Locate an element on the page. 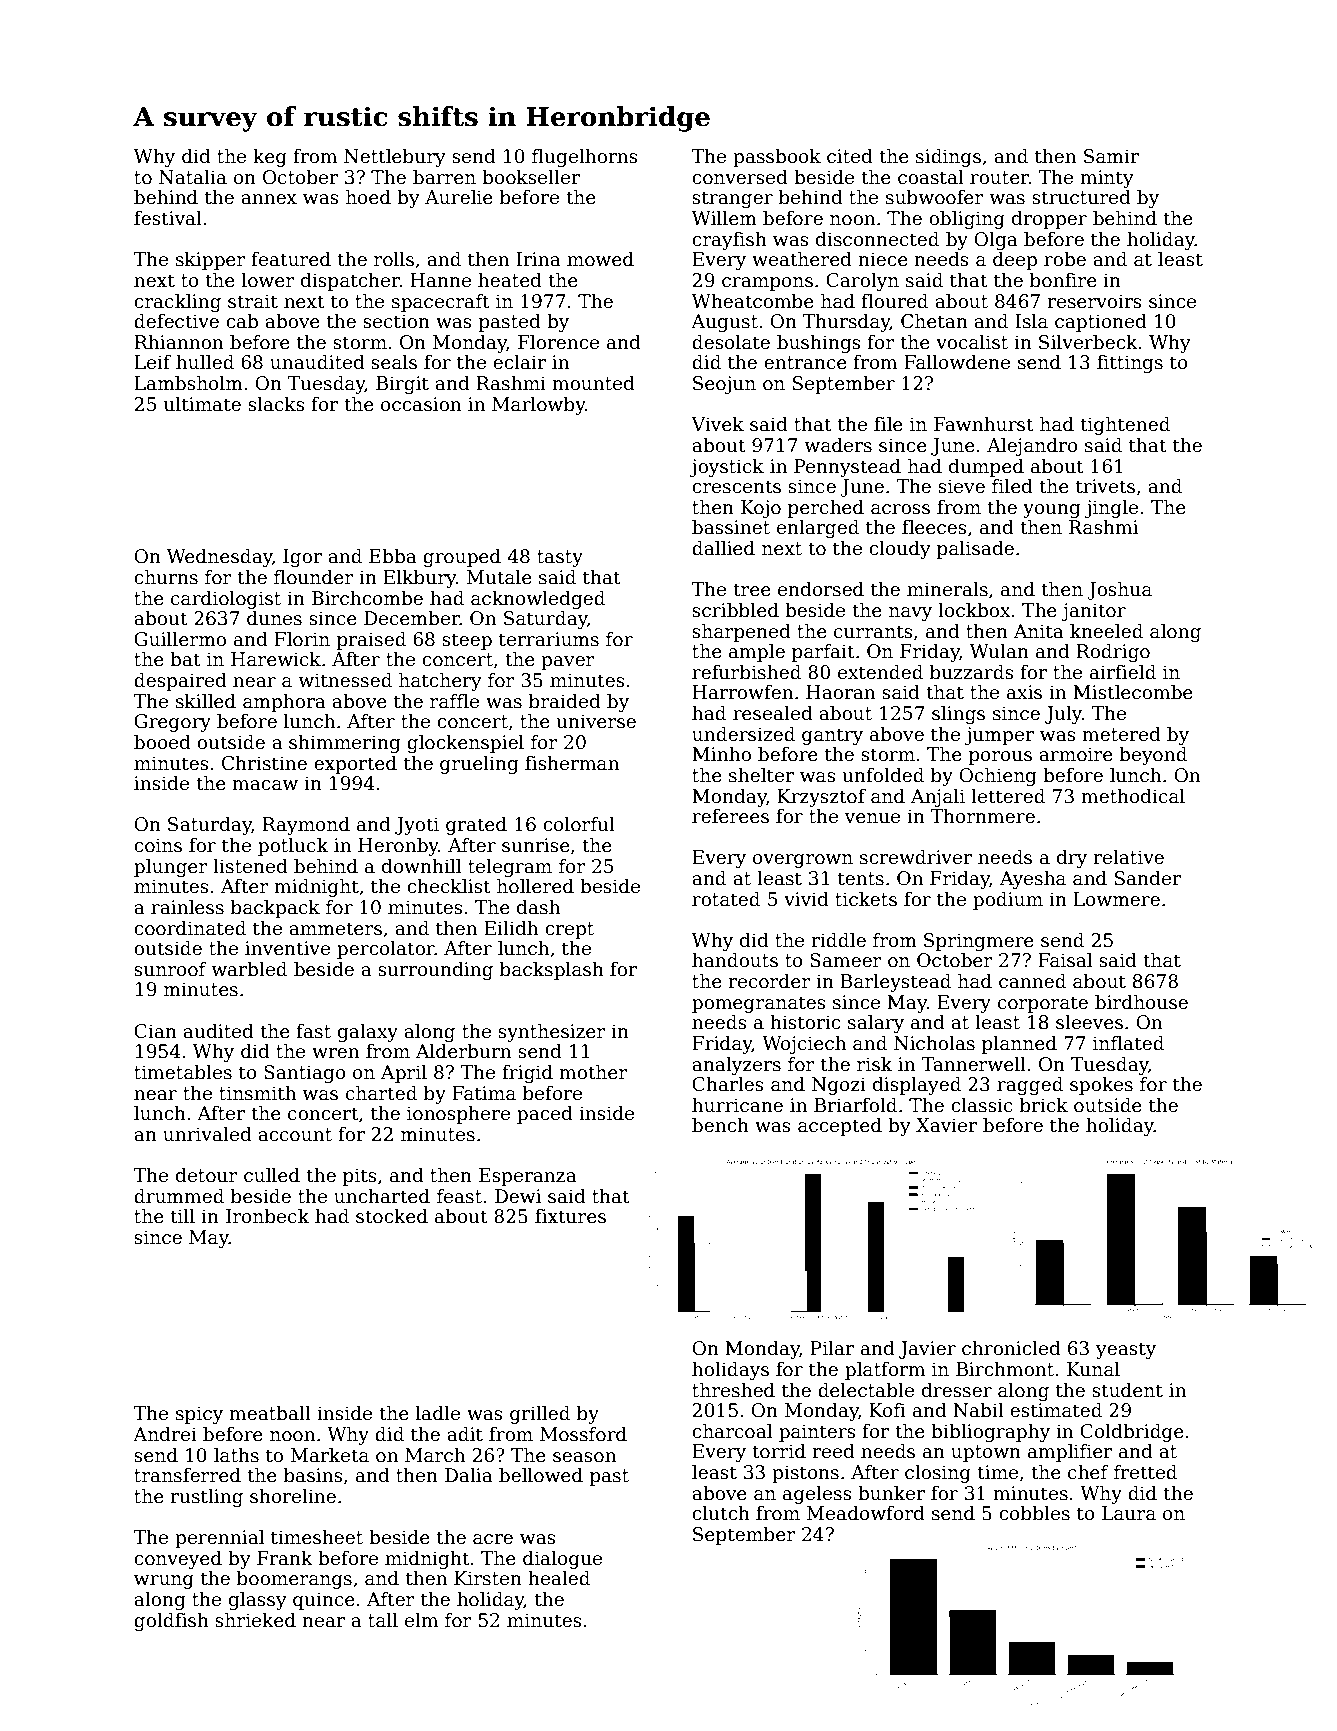 The width and height of the image is (1337, 1731). Igor is located at coordinates (302, 558).
